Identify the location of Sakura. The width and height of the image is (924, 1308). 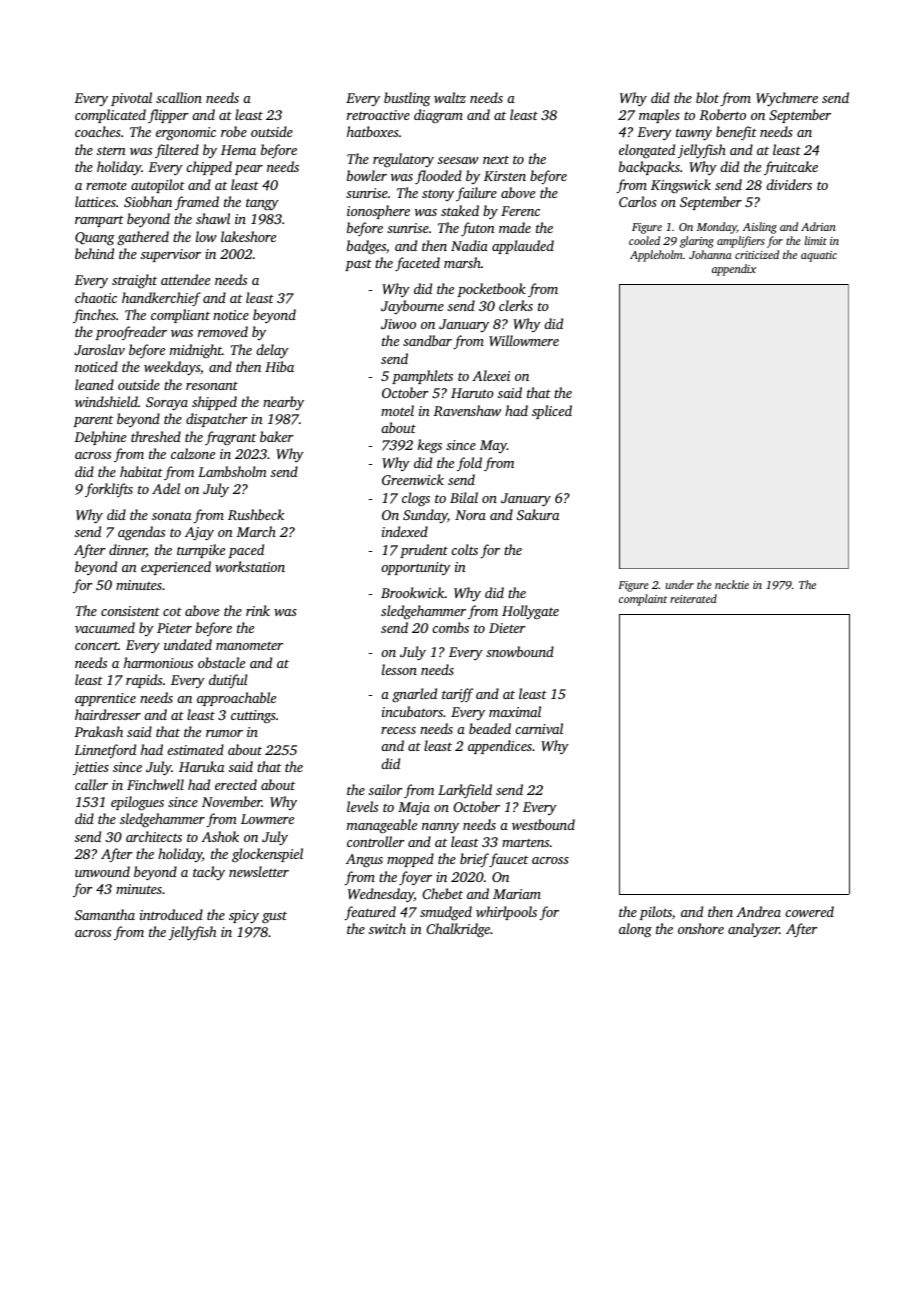
(538, 514).
